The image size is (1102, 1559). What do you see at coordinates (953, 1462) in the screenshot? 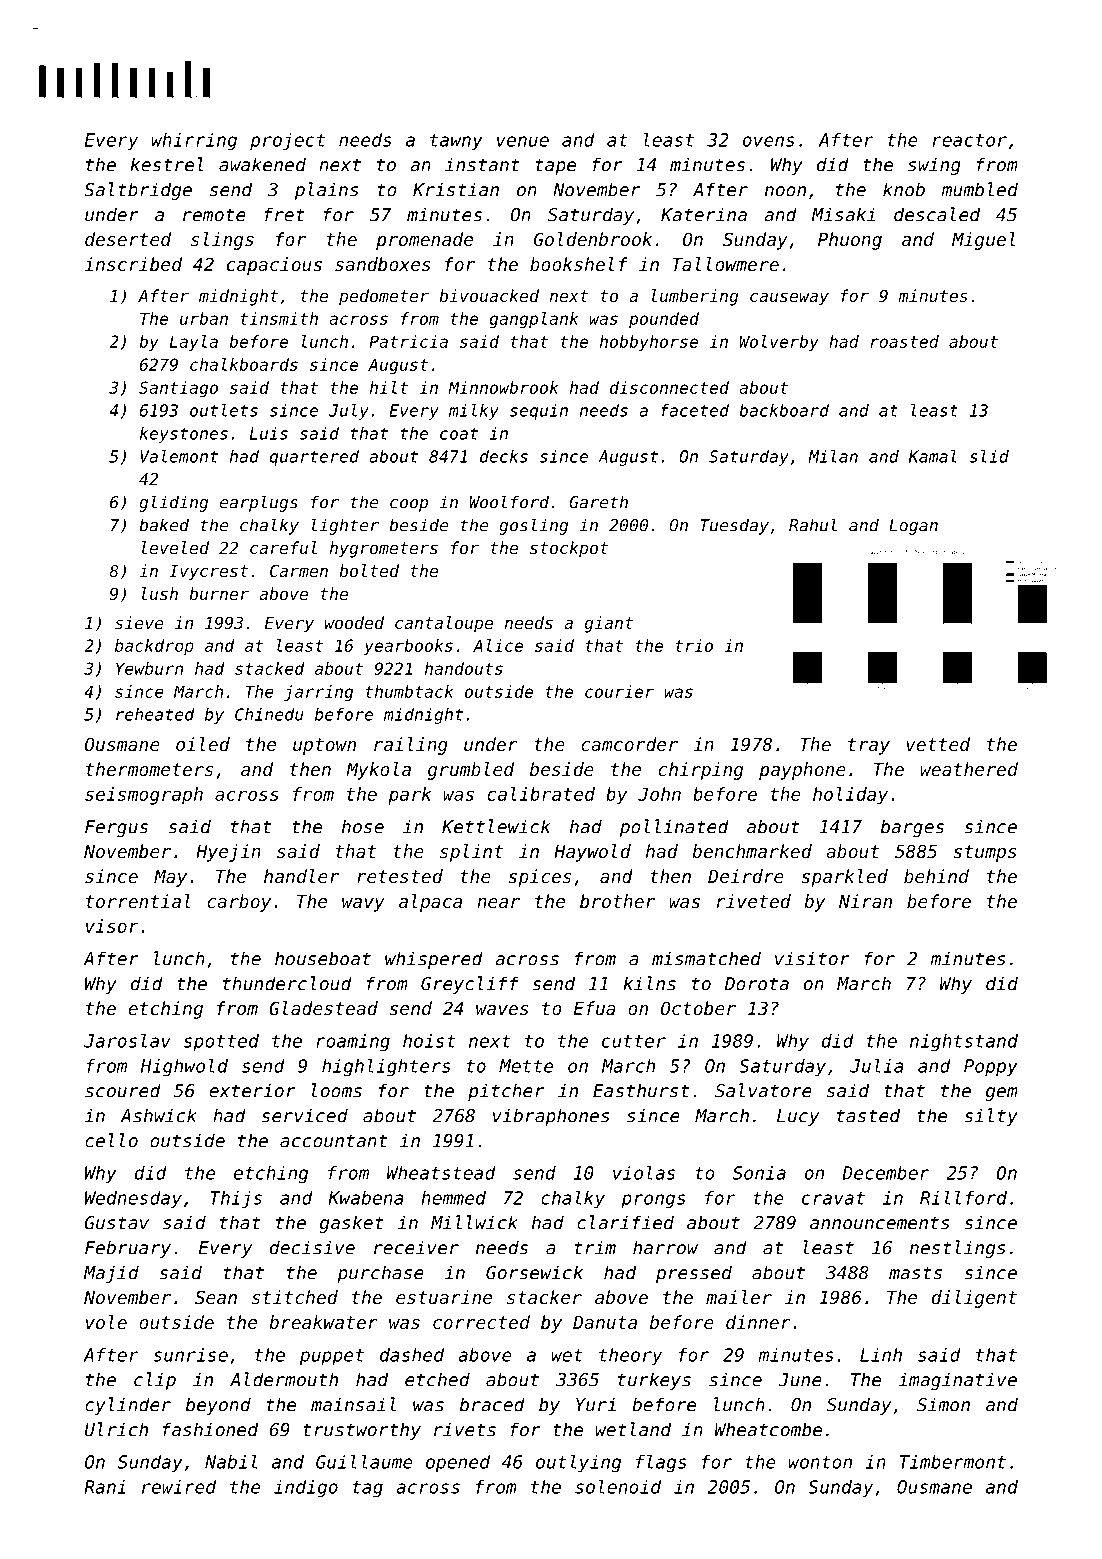
I see `Timbermont` at bounding box center [953, 1462].
